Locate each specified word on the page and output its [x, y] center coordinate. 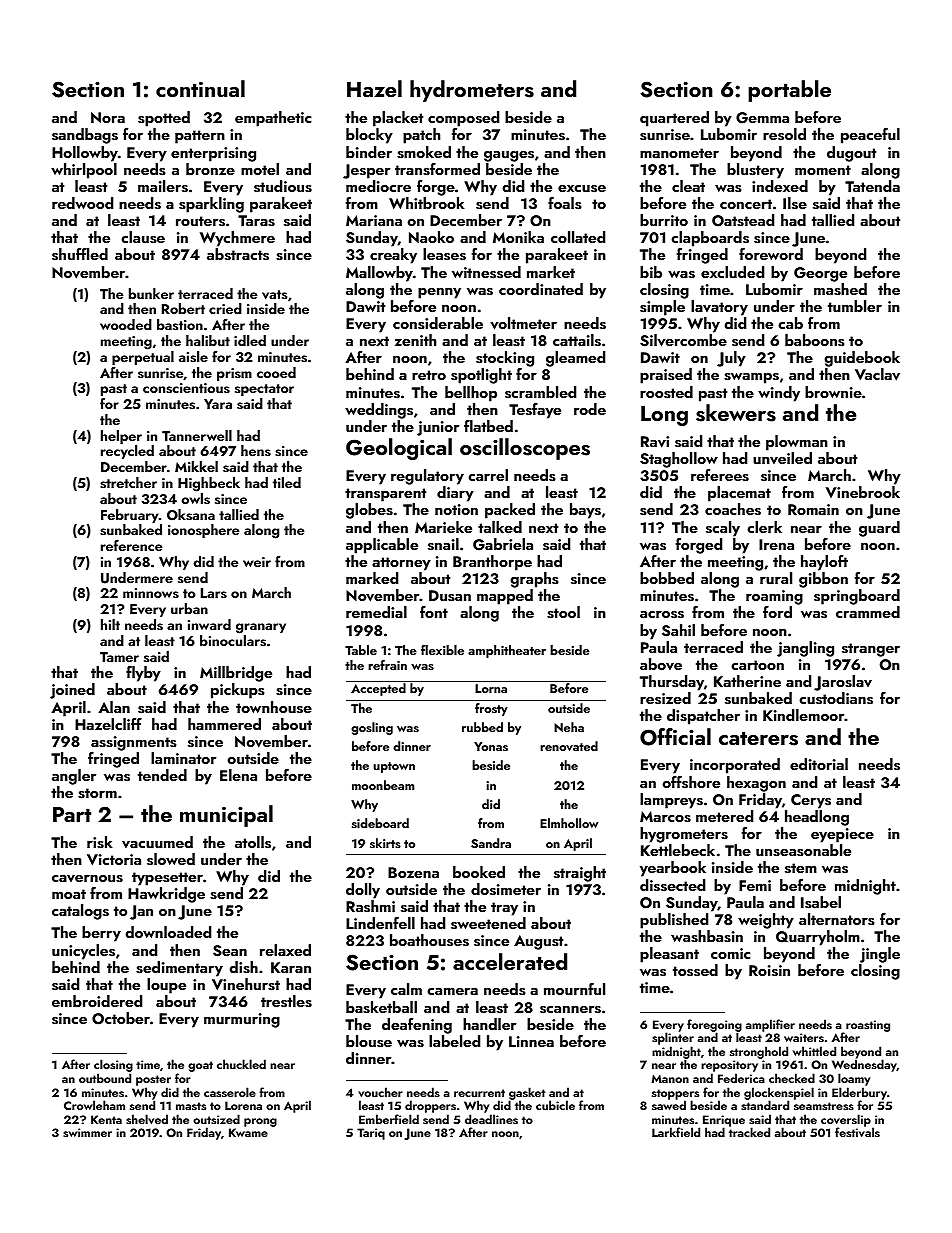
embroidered [97, 1001]
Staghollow [679, 460]
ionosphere [204, 531]
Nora [108, 117]
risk [100, 842]
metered [724, 816]
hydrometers [472, 91]
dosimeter [506, 889]
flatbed [488, 426]
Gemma [762, 118]
